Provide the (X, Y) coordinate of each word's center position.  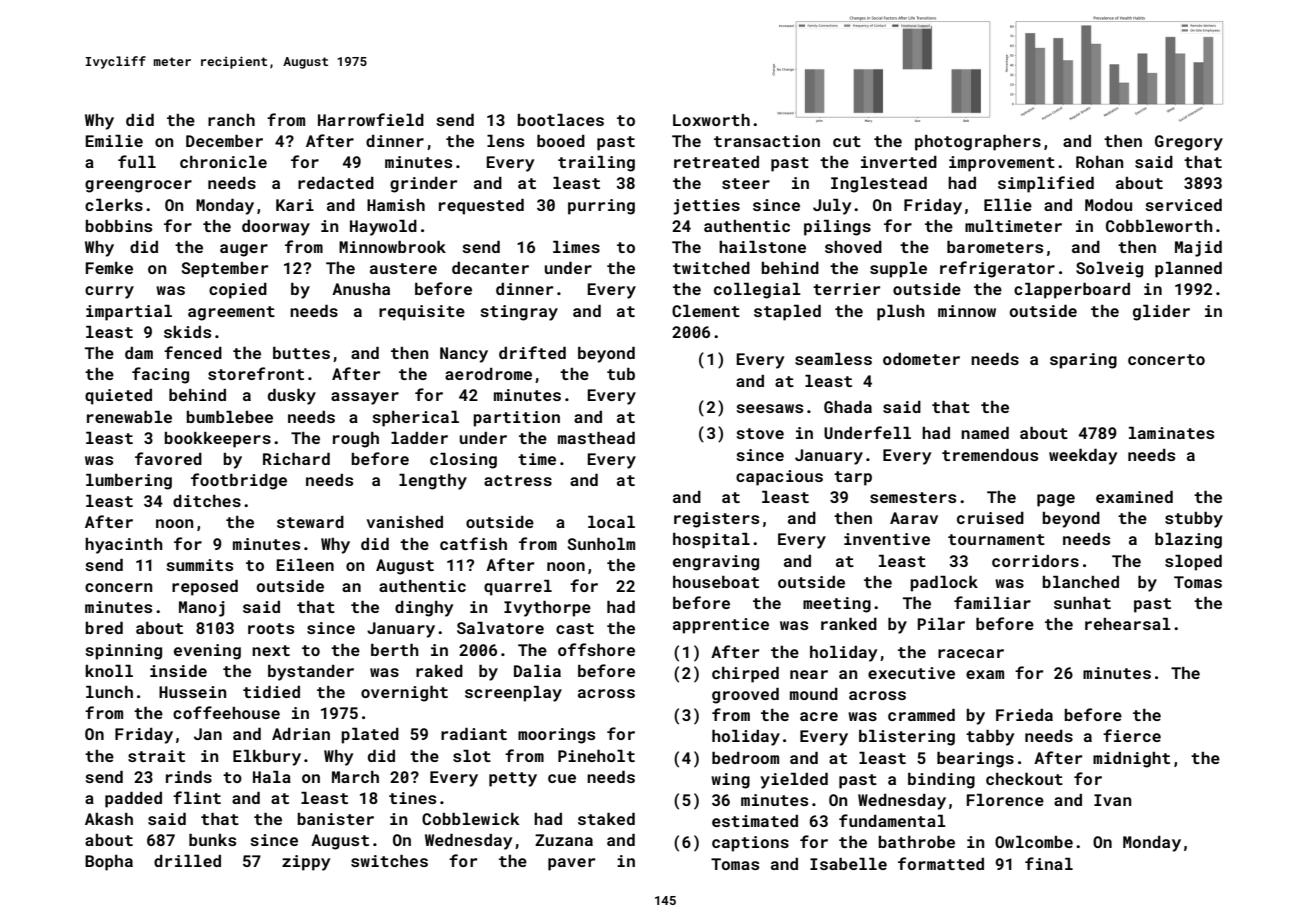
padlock (944, 584)
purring (601, 207)
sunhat (1082, 603)
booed (561, 141)
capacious (779, 478)
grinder (423, 185)
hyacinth (124, 546)
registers (716, 520)
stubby (1194, 520)
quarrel (518, 588)
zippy (306, 863)
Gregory (1189, 143)
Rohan (1099, 162)
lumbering (129, 482)
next (271, 650)
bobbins (119, 226)
